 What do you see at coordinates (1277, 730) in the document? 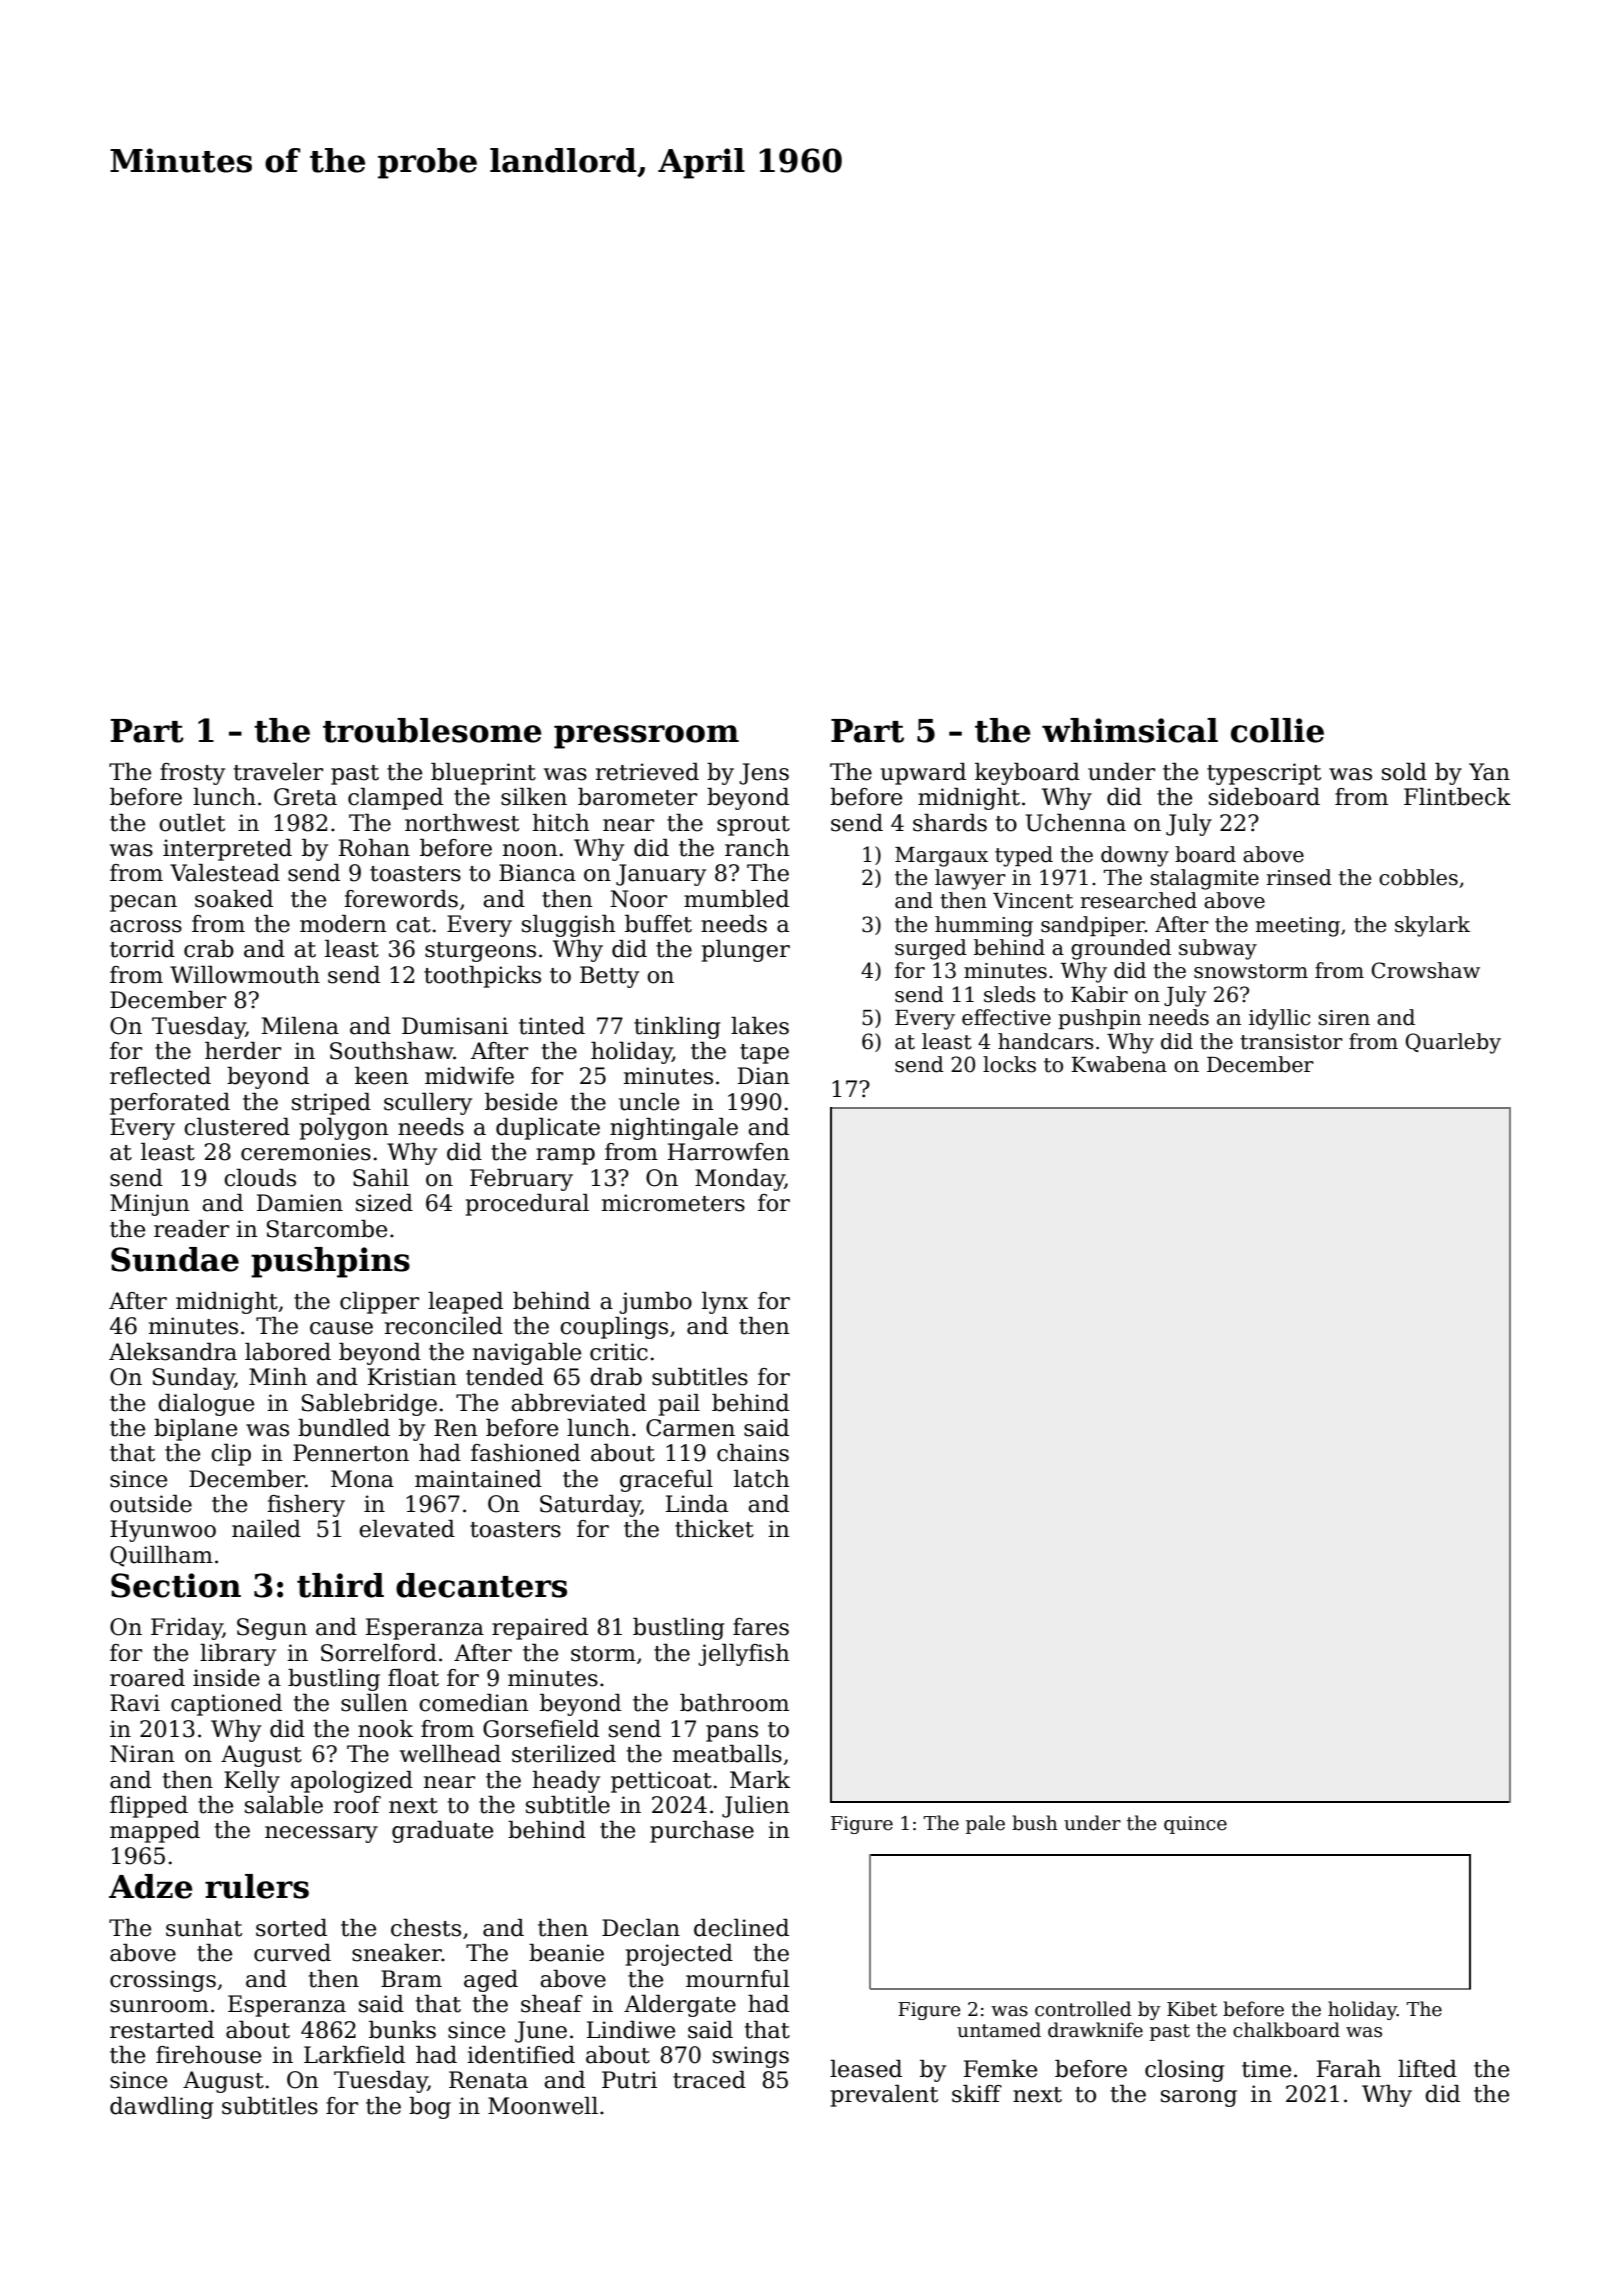
I see `collie` at bounding box center [1277, 730].
